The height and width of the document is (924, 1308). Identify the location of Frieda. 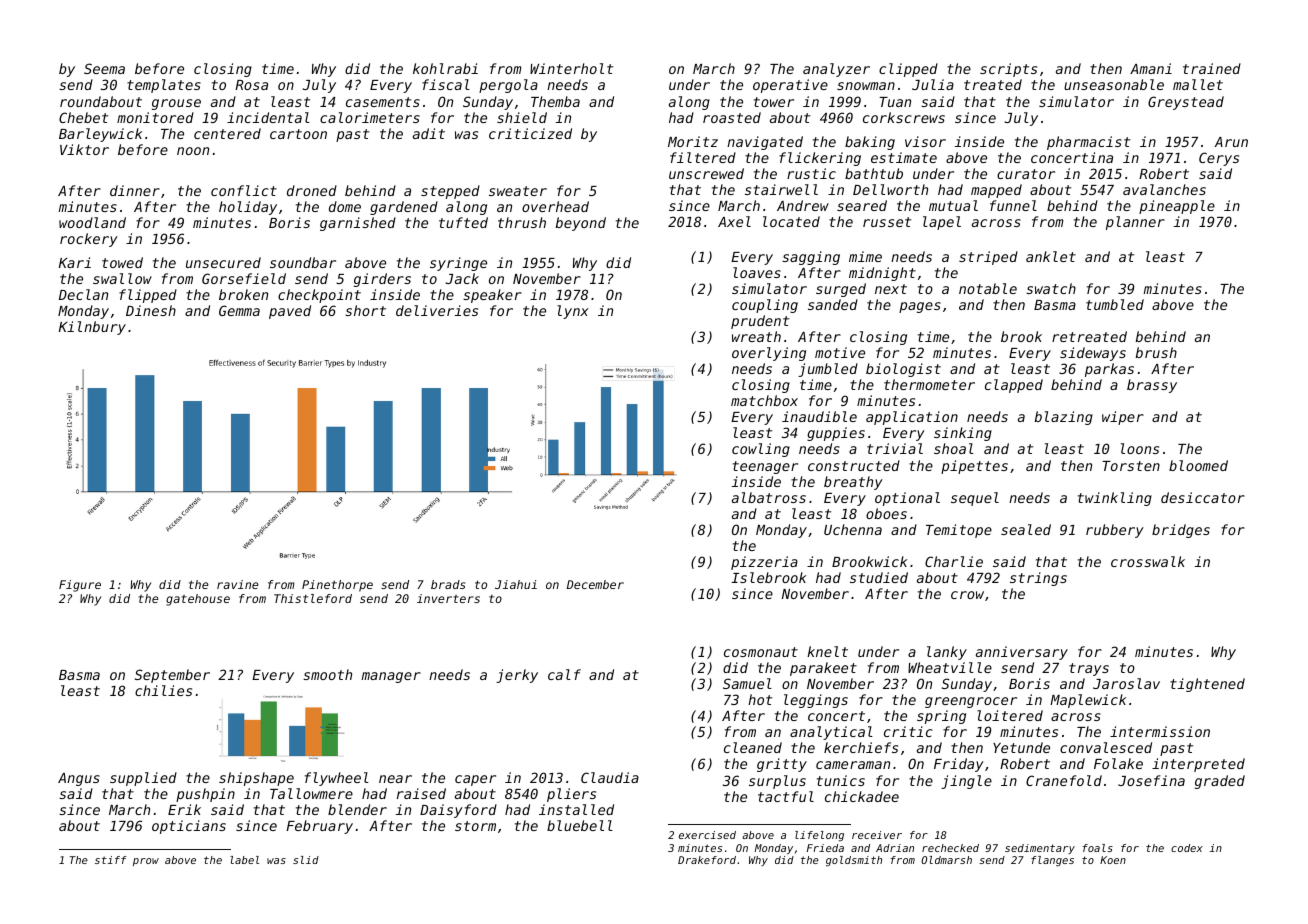
(825, 848).
